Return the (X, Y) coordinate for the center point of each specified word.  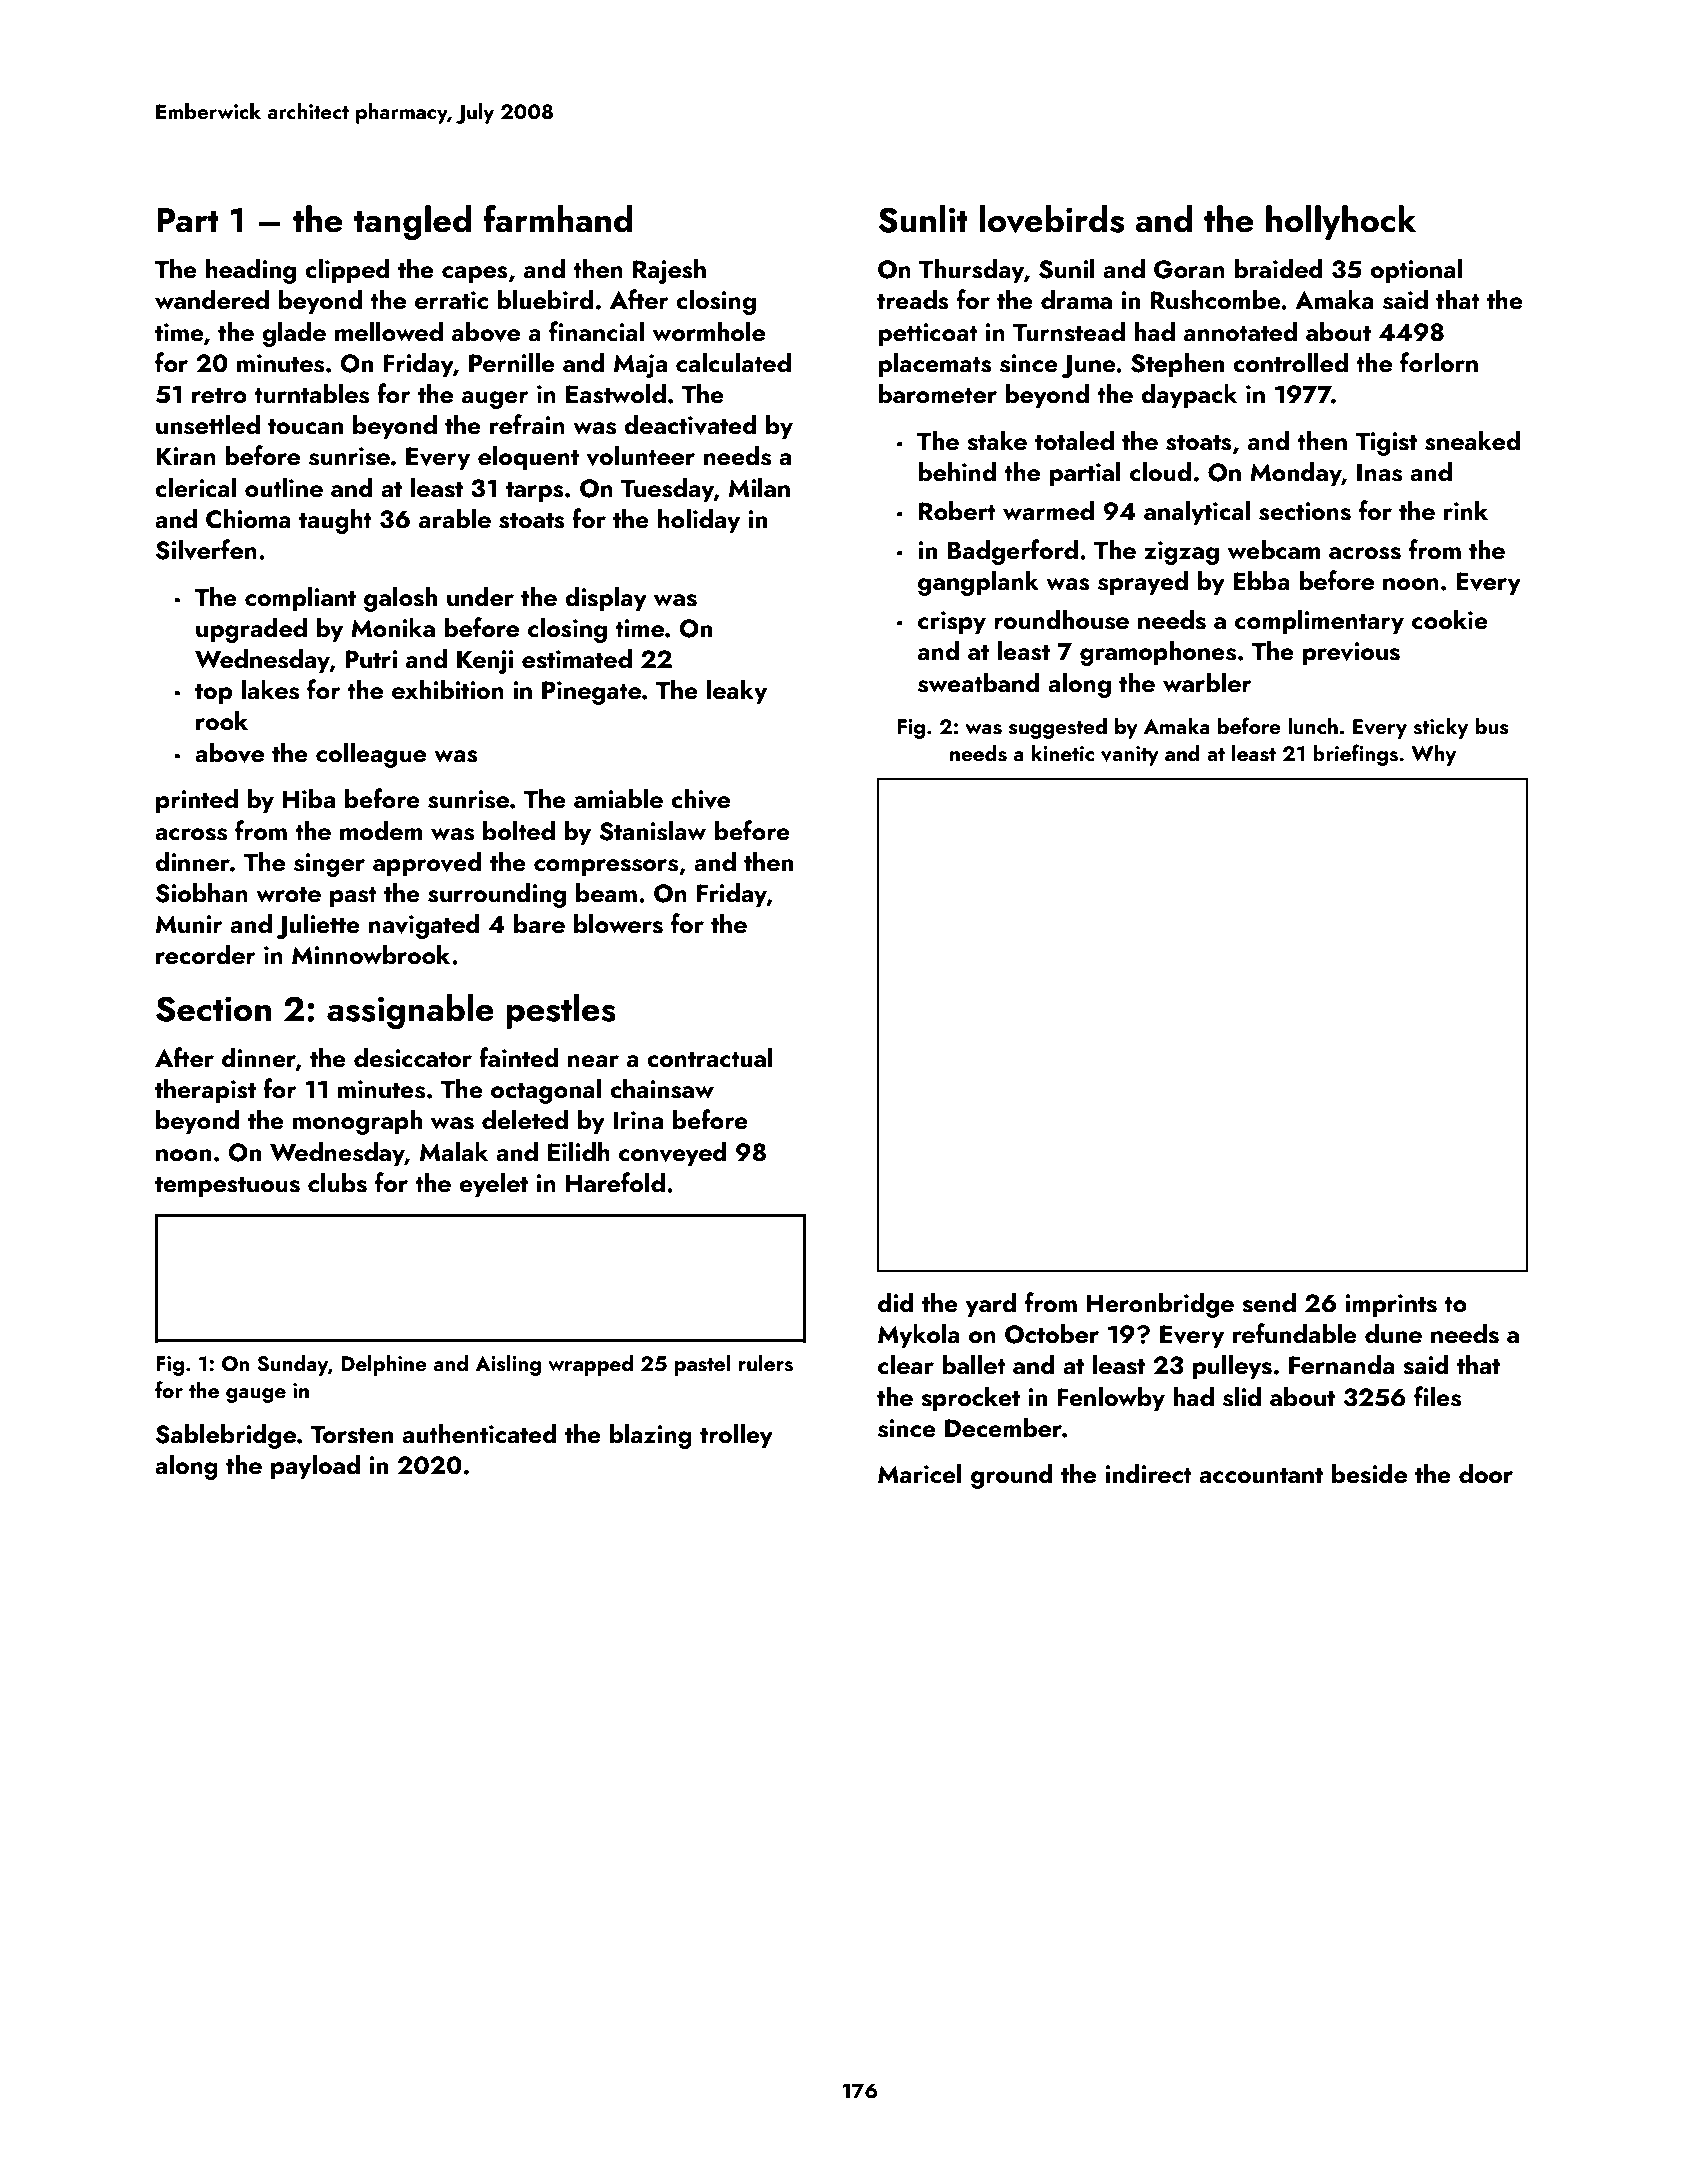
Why (1433, 755)
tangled (412, 222)
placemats (935, 365)
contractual (710, 1057)
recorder (206, 954)
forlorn (1439, 362)
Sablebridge (226, 1436)
